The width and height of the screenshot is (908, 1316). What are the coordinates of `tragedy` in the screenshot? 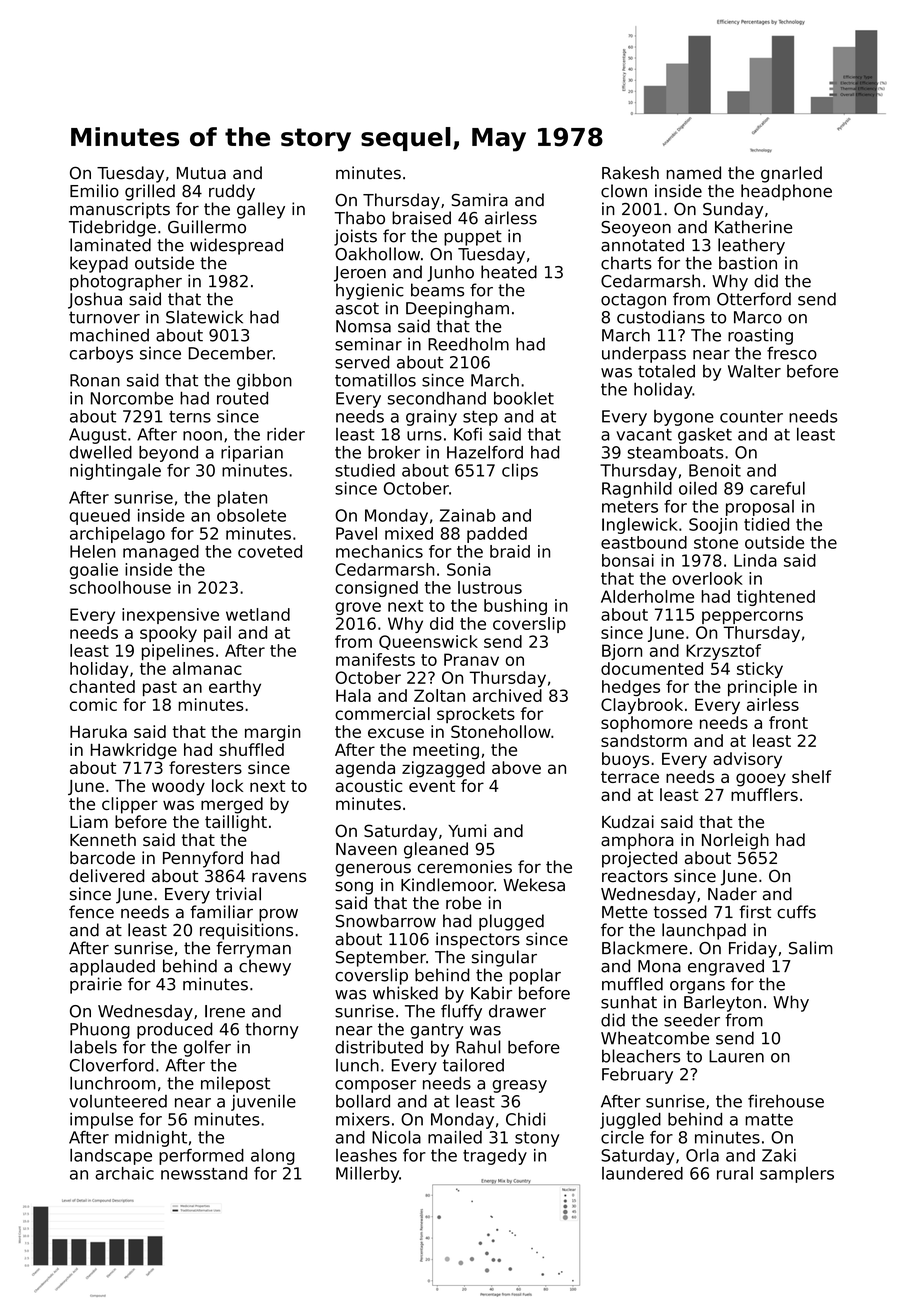 It's located at (495, 1157).
